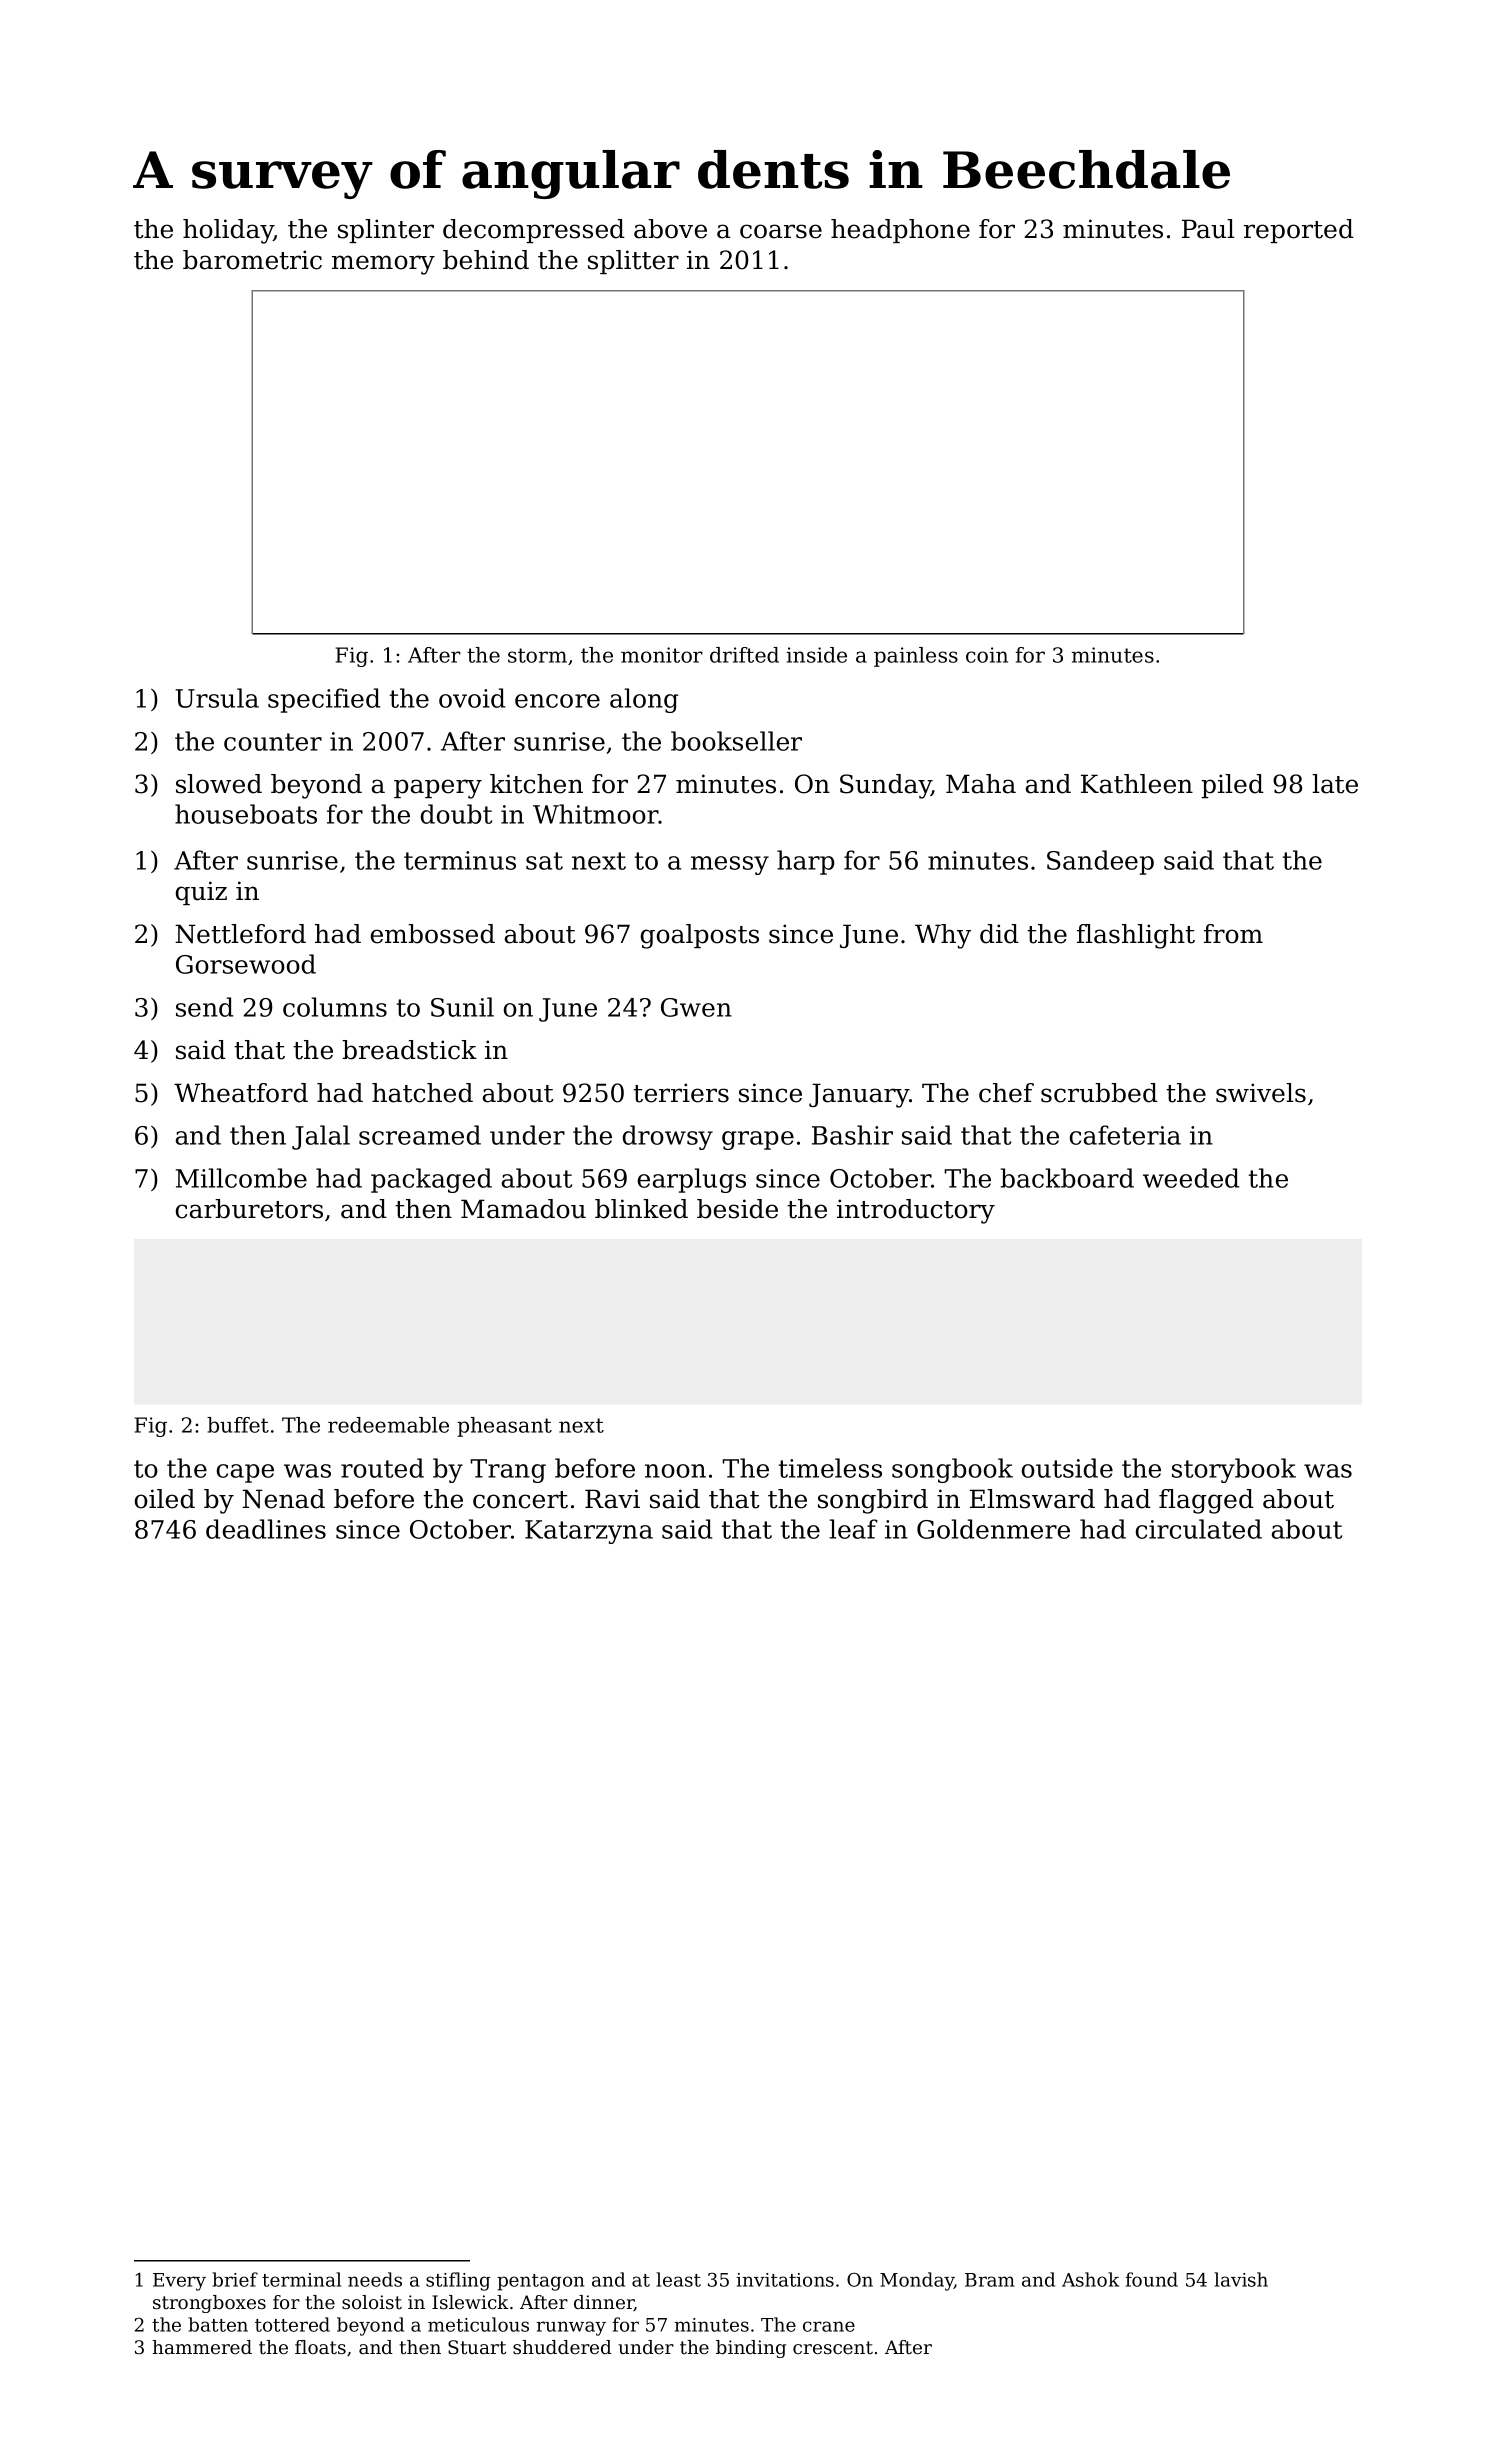 This screenshot has width=1496, height=2464. Describe the element at coordinates (219, 784) in the screenshot. I see `slowed` at that location.
